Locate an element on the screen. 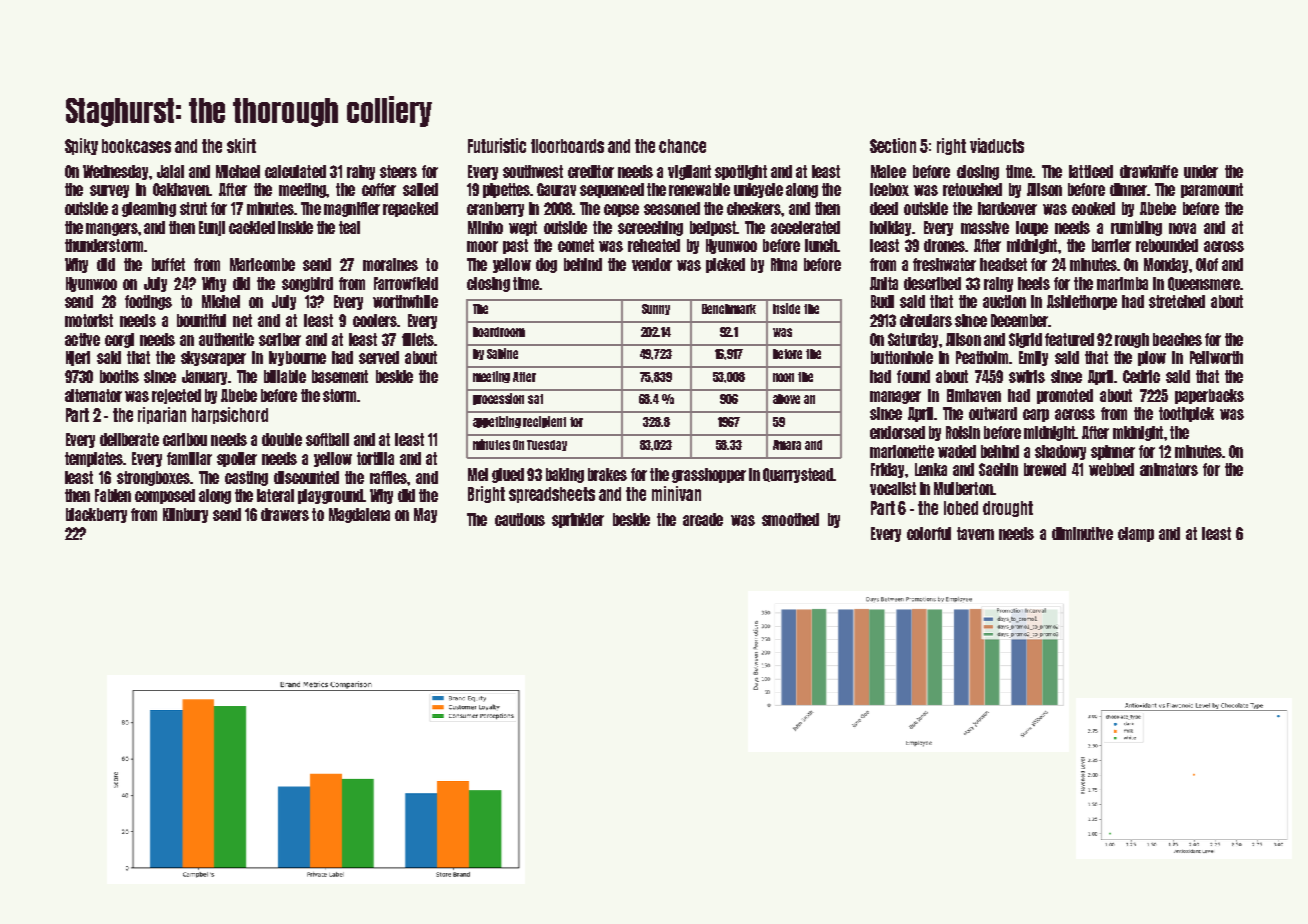  discounted is located at coordinates (306, 477).
